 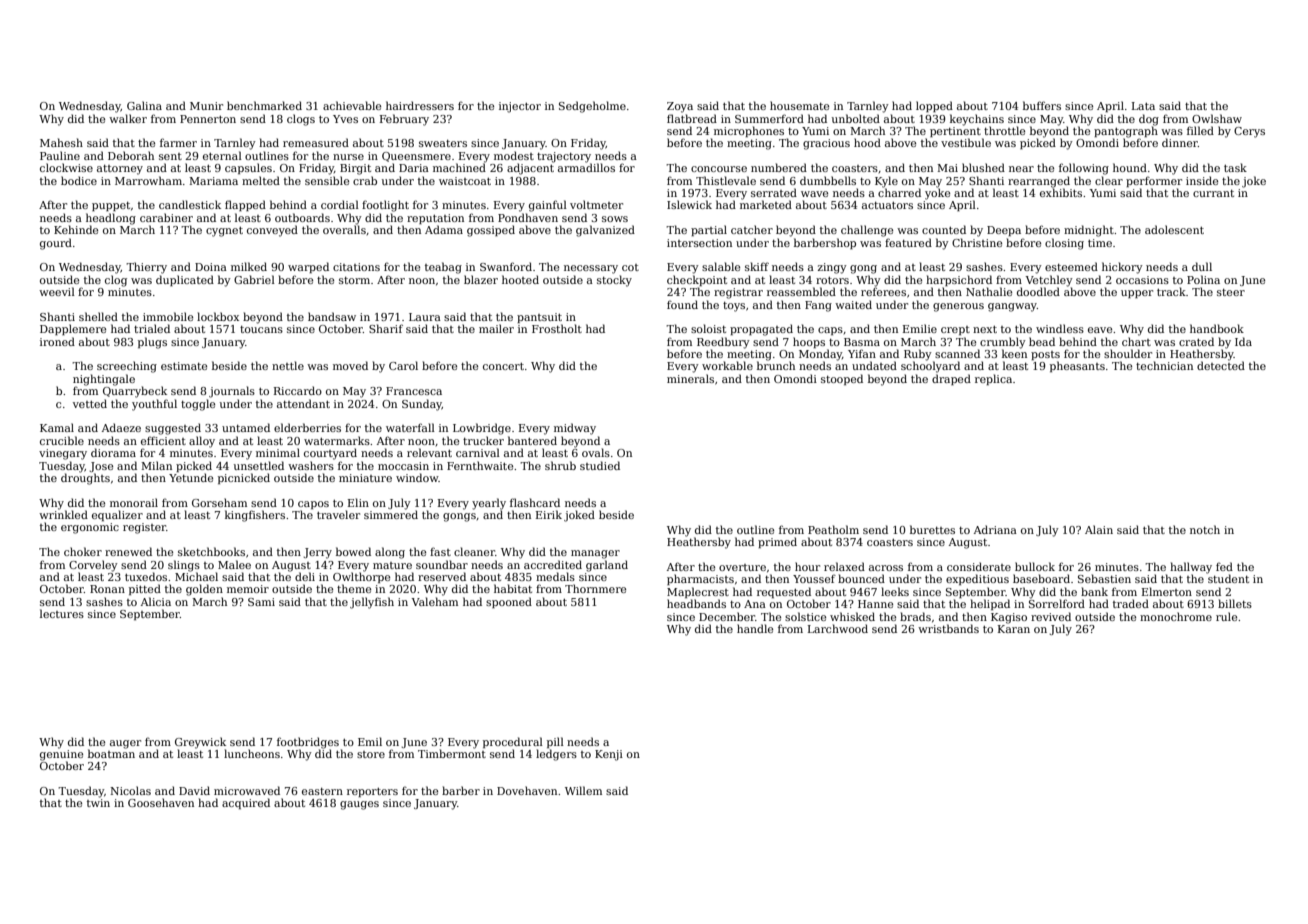 What do you see at coordinates (682, 304) in the screenshot?
I see `found` at bounding box center [682, 304].
